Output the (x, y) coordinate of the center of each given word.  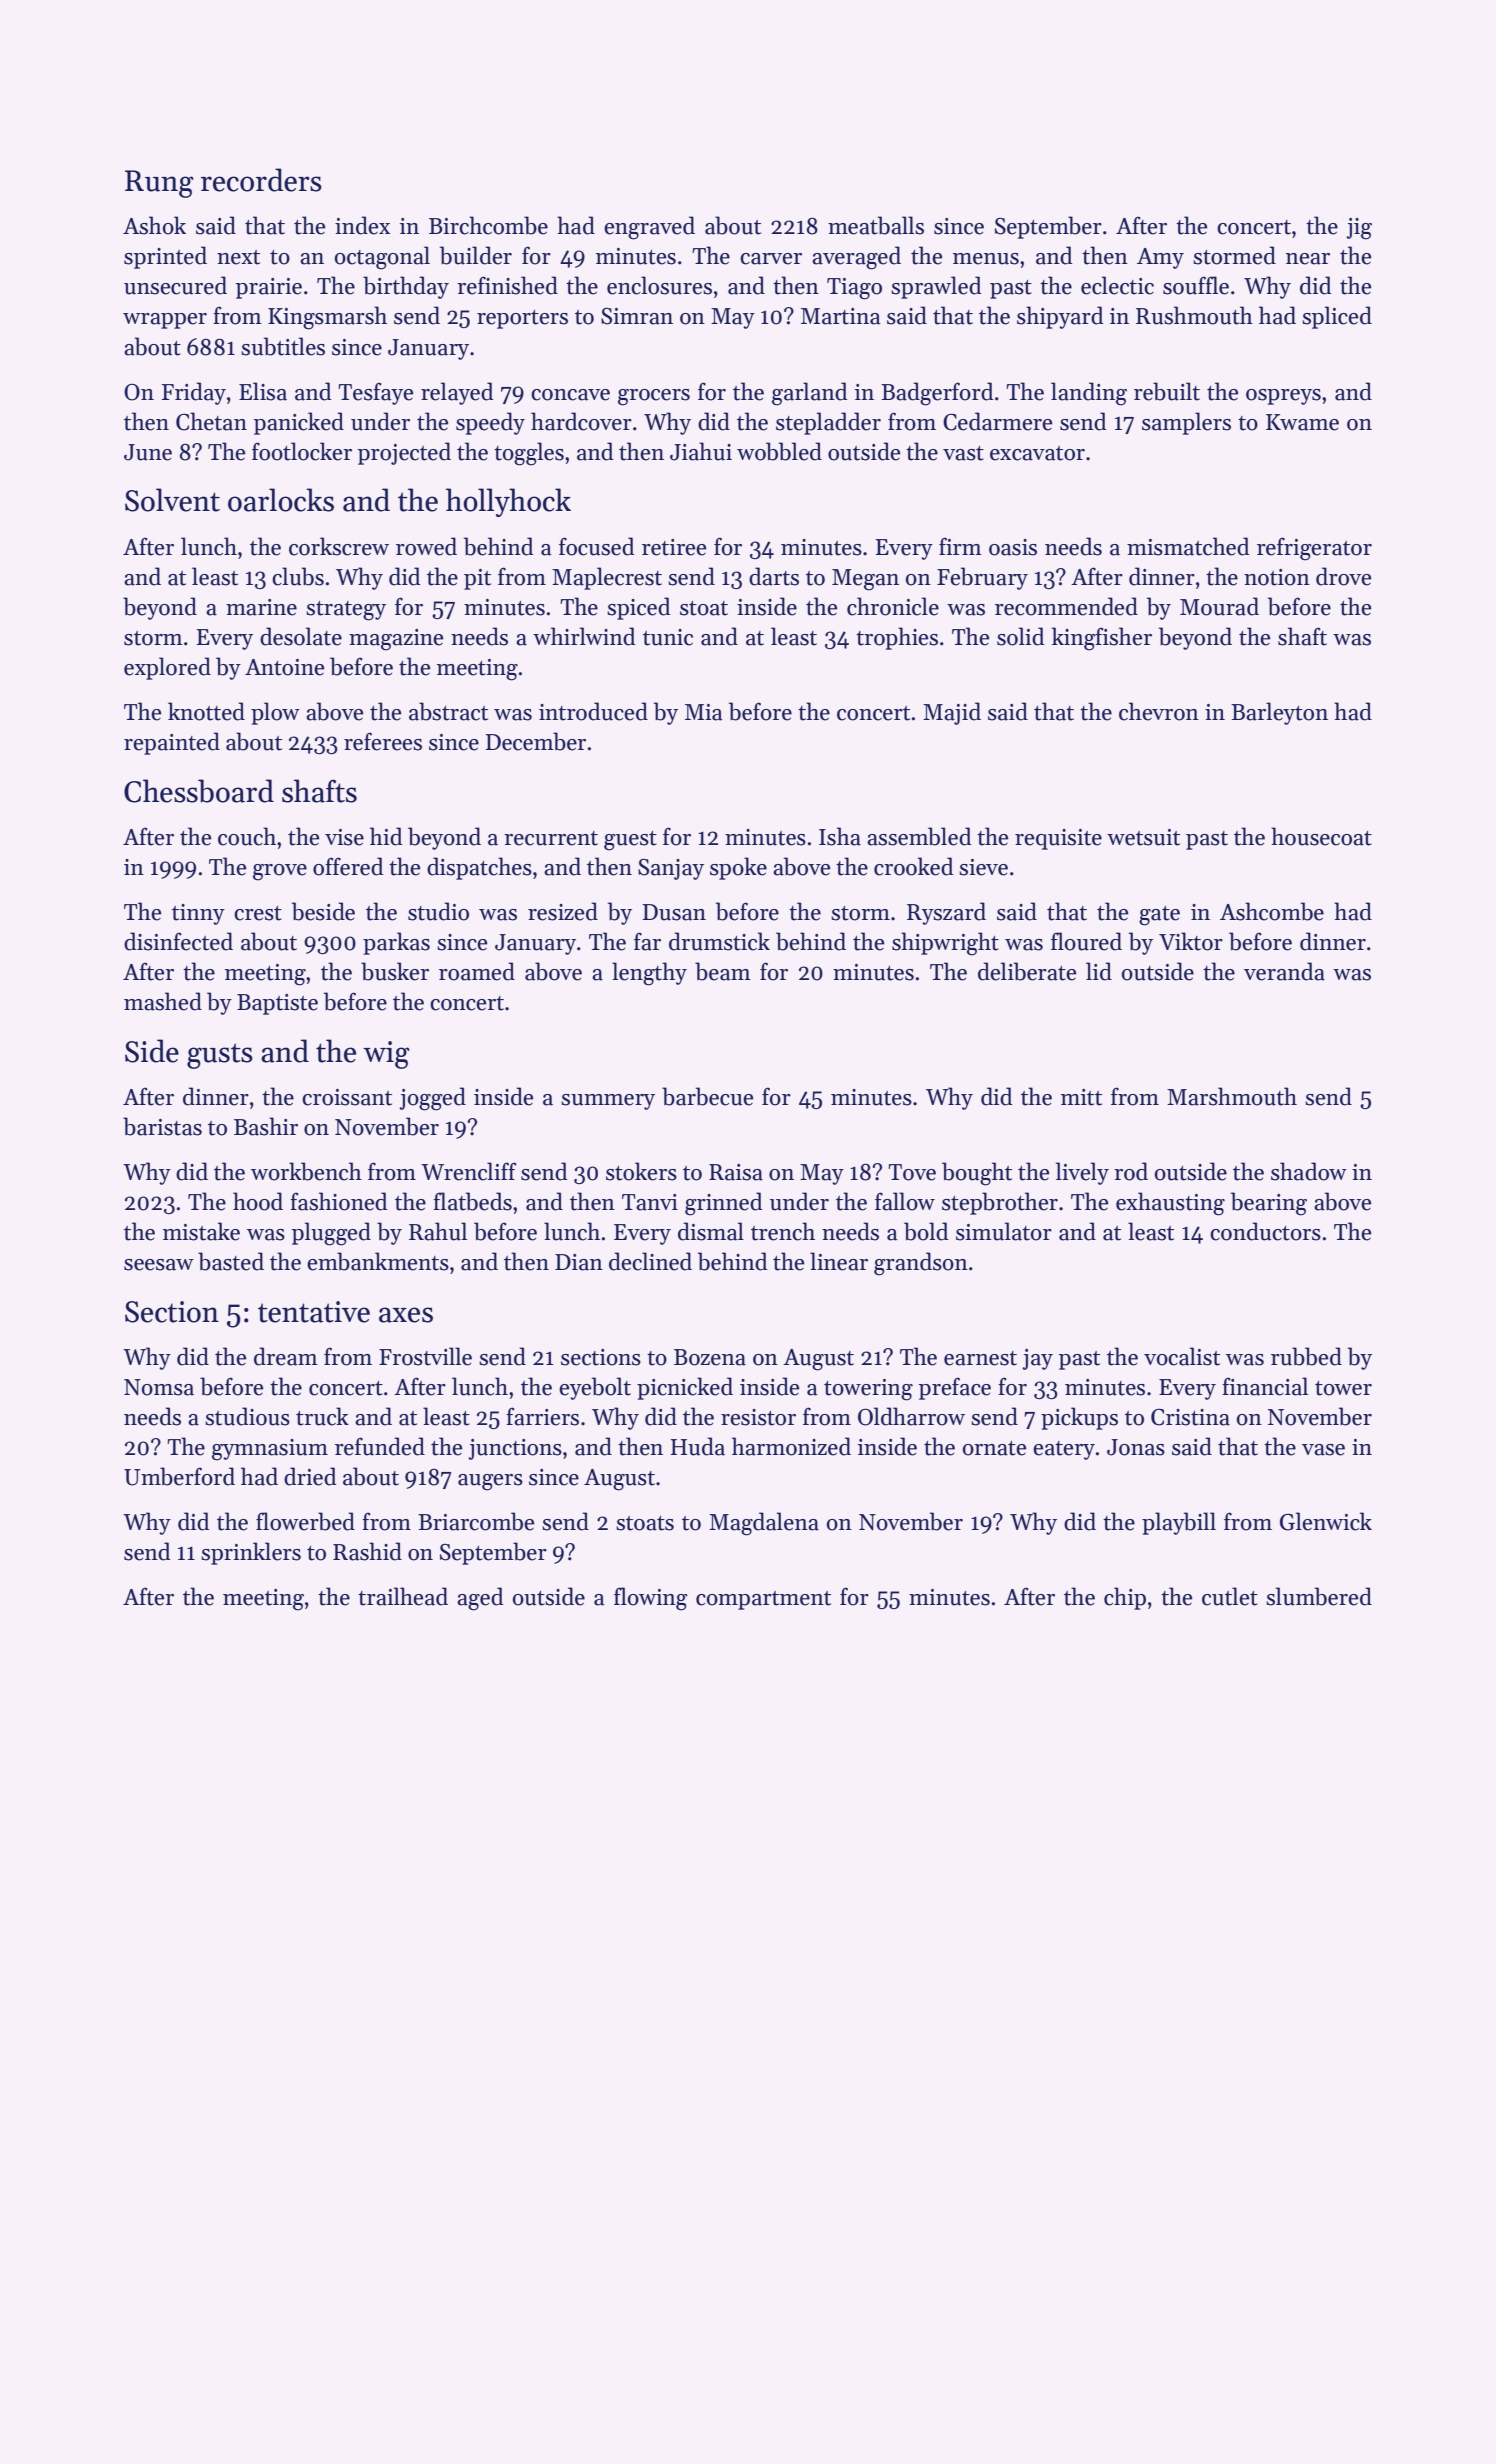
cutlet (1230, 1596)
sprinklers (251, 1553)
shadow (1309, 1171)
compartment (763, 1600)
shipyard (1060, 317)
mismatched (1188, 546)
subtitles (283, 346)
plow (275, 713)
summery (608, 1102)
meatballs (876, 225)
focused (596, 546)
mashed (163, 1001)
